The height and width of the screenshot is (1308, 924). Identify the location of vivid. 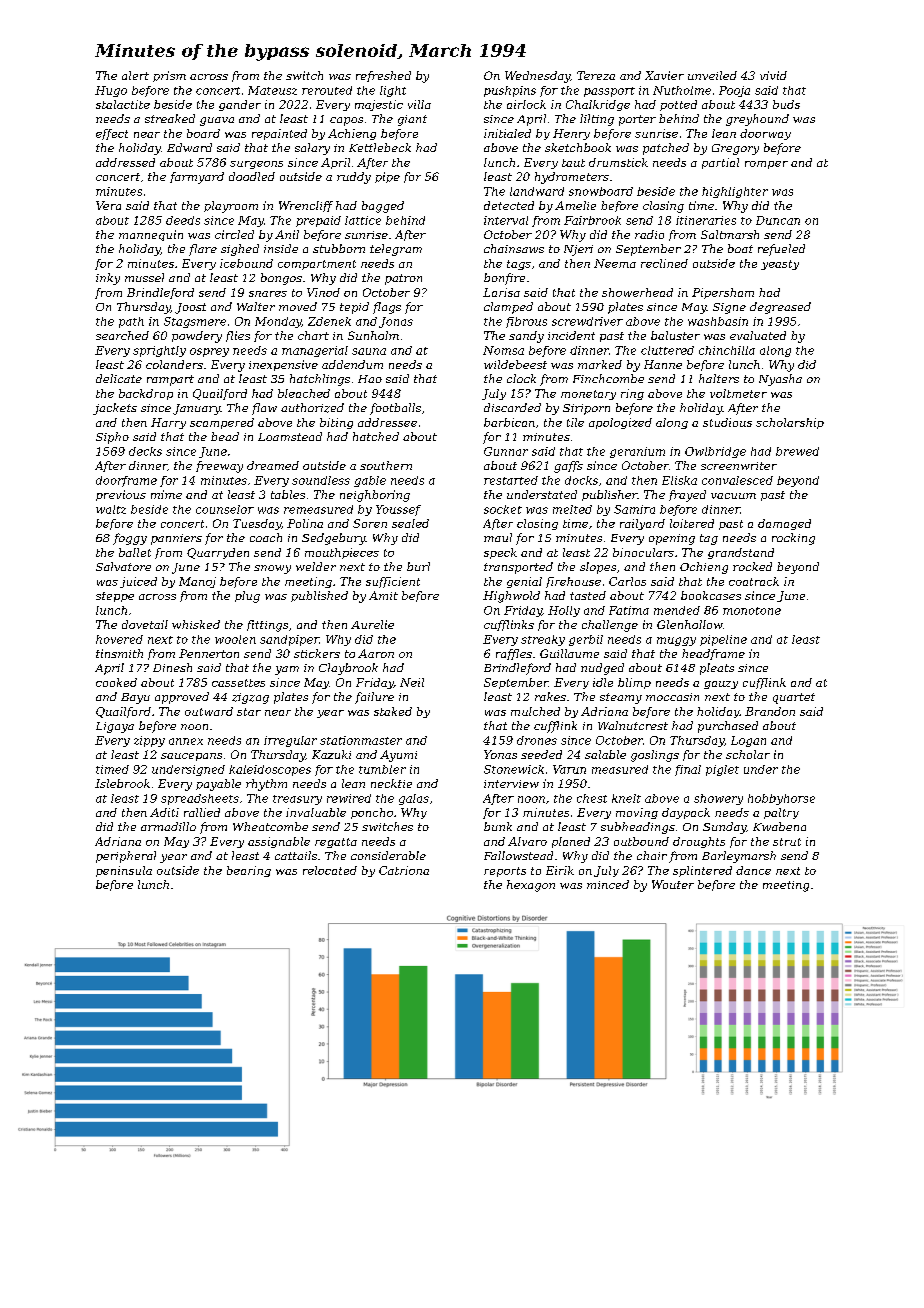
(773, 75).
